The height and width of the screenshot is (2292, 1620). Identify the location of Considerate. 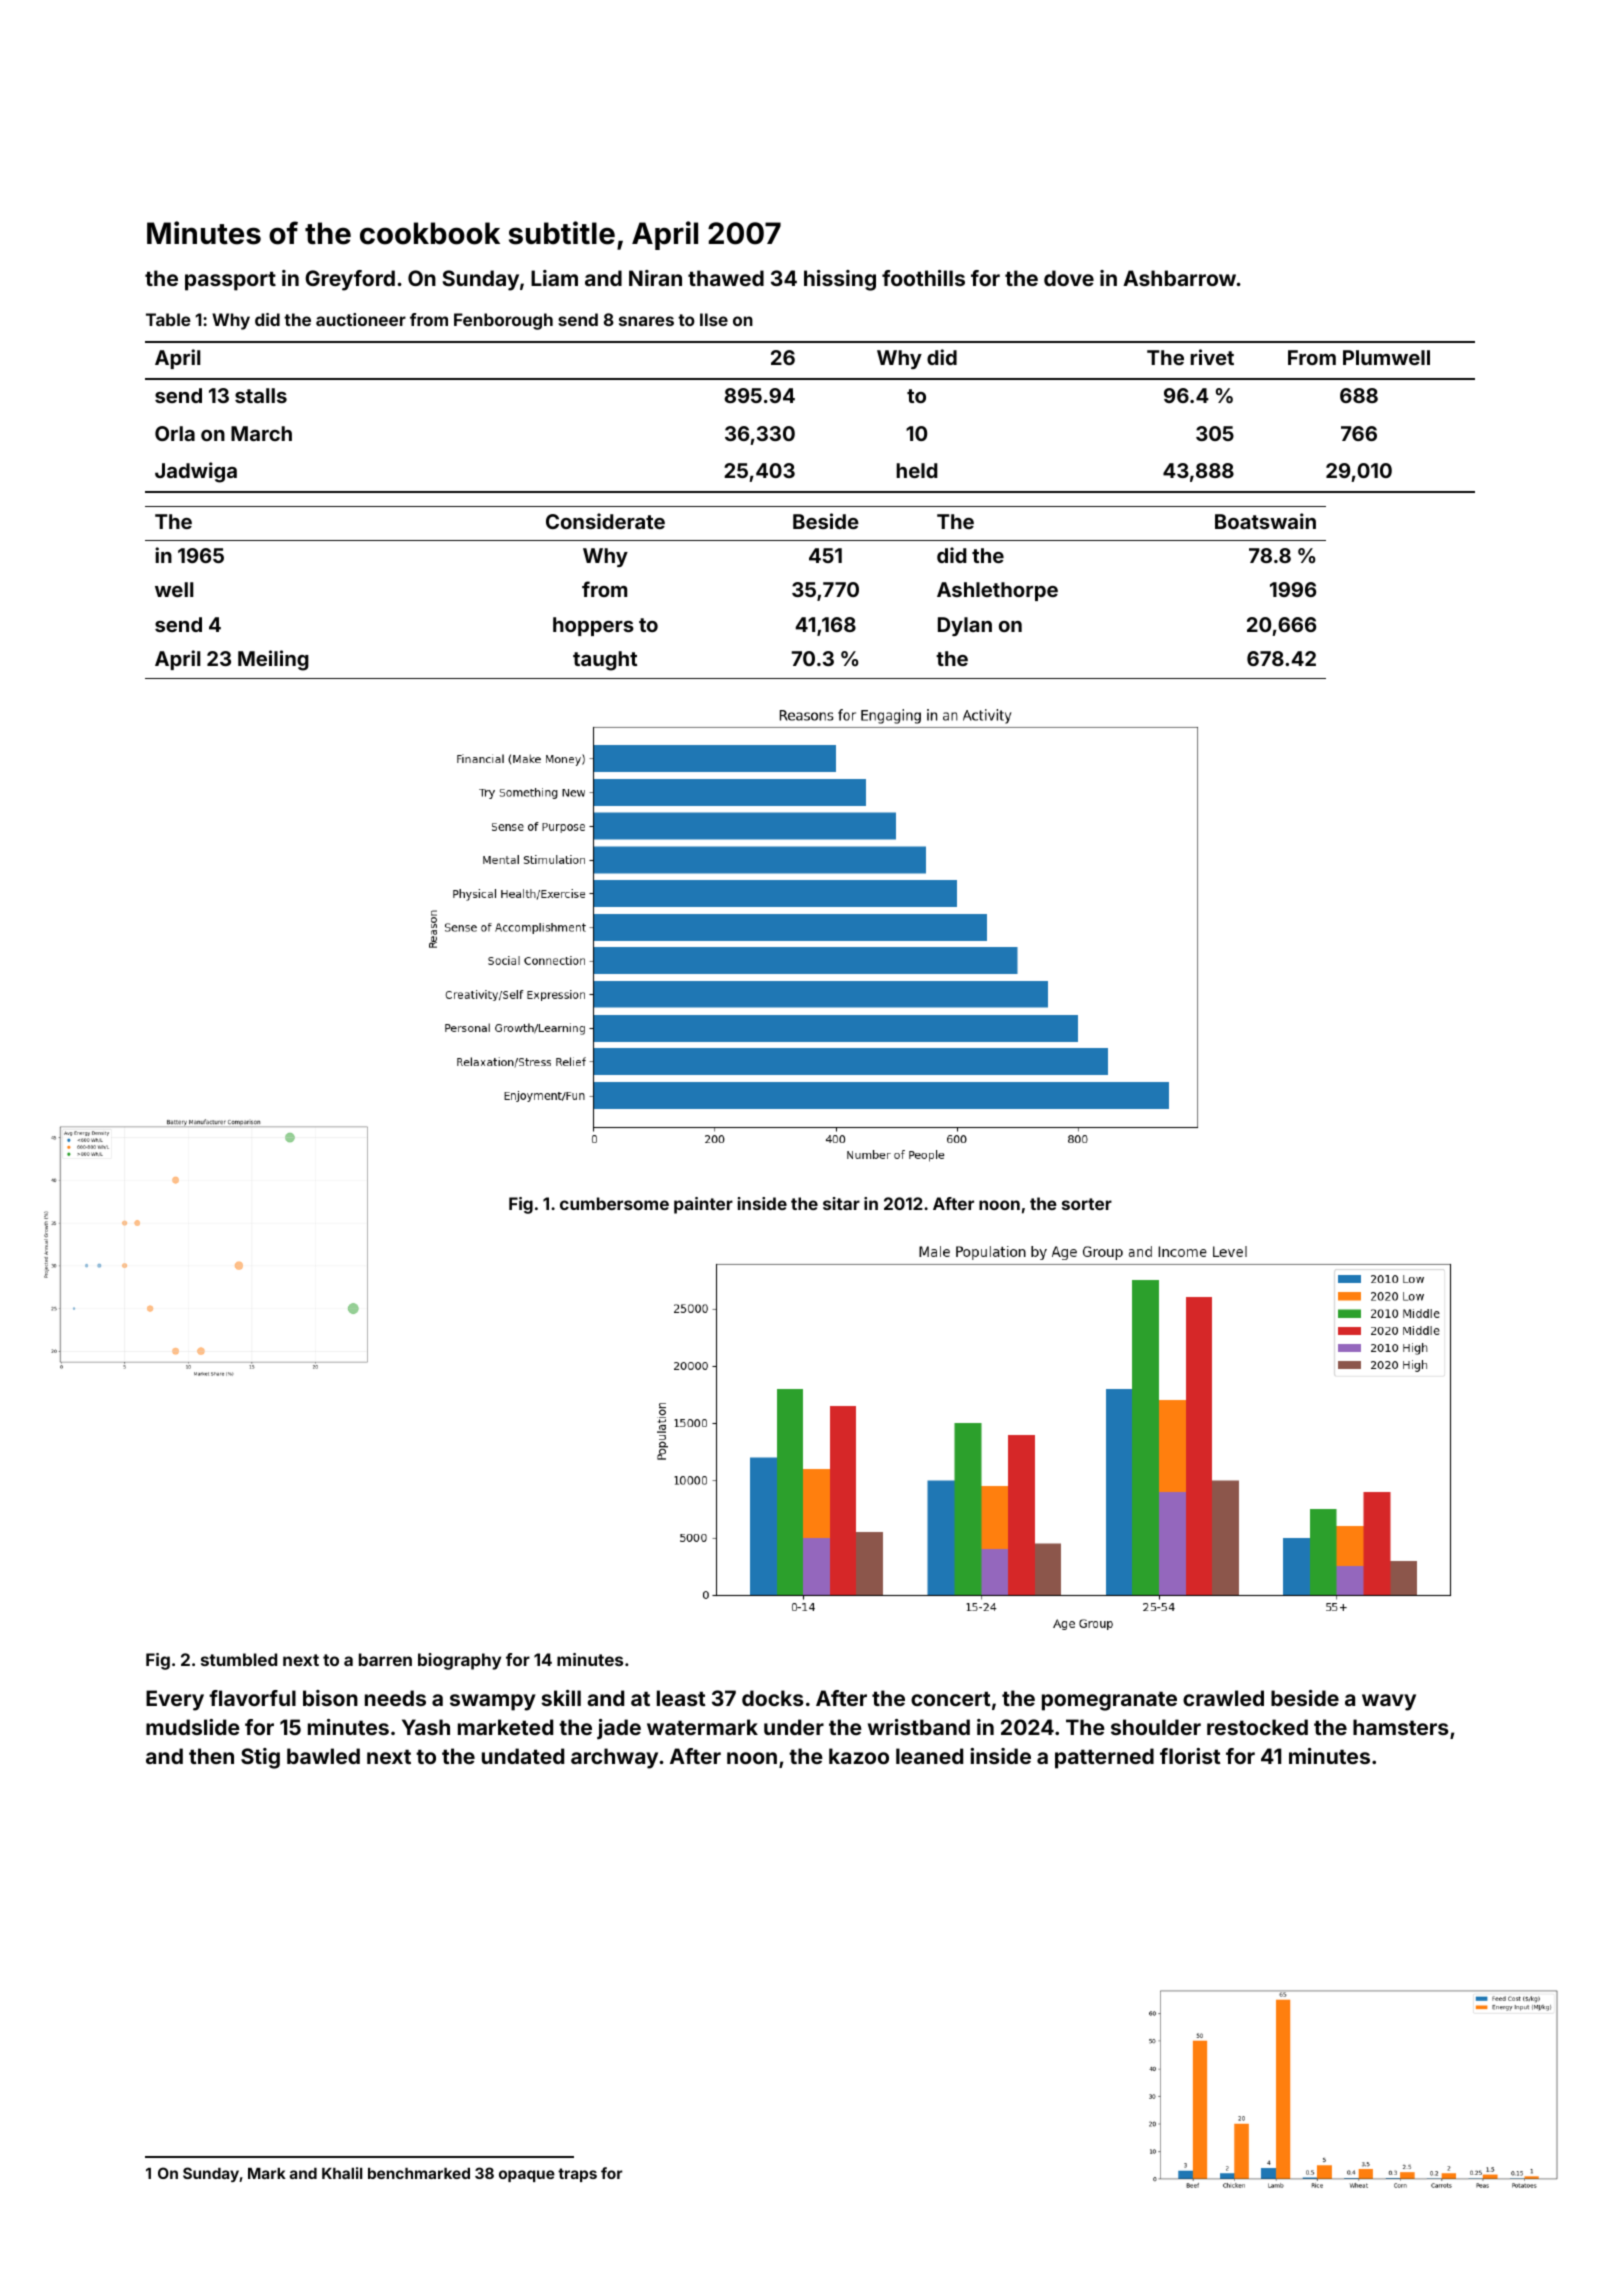
(605, 521).
